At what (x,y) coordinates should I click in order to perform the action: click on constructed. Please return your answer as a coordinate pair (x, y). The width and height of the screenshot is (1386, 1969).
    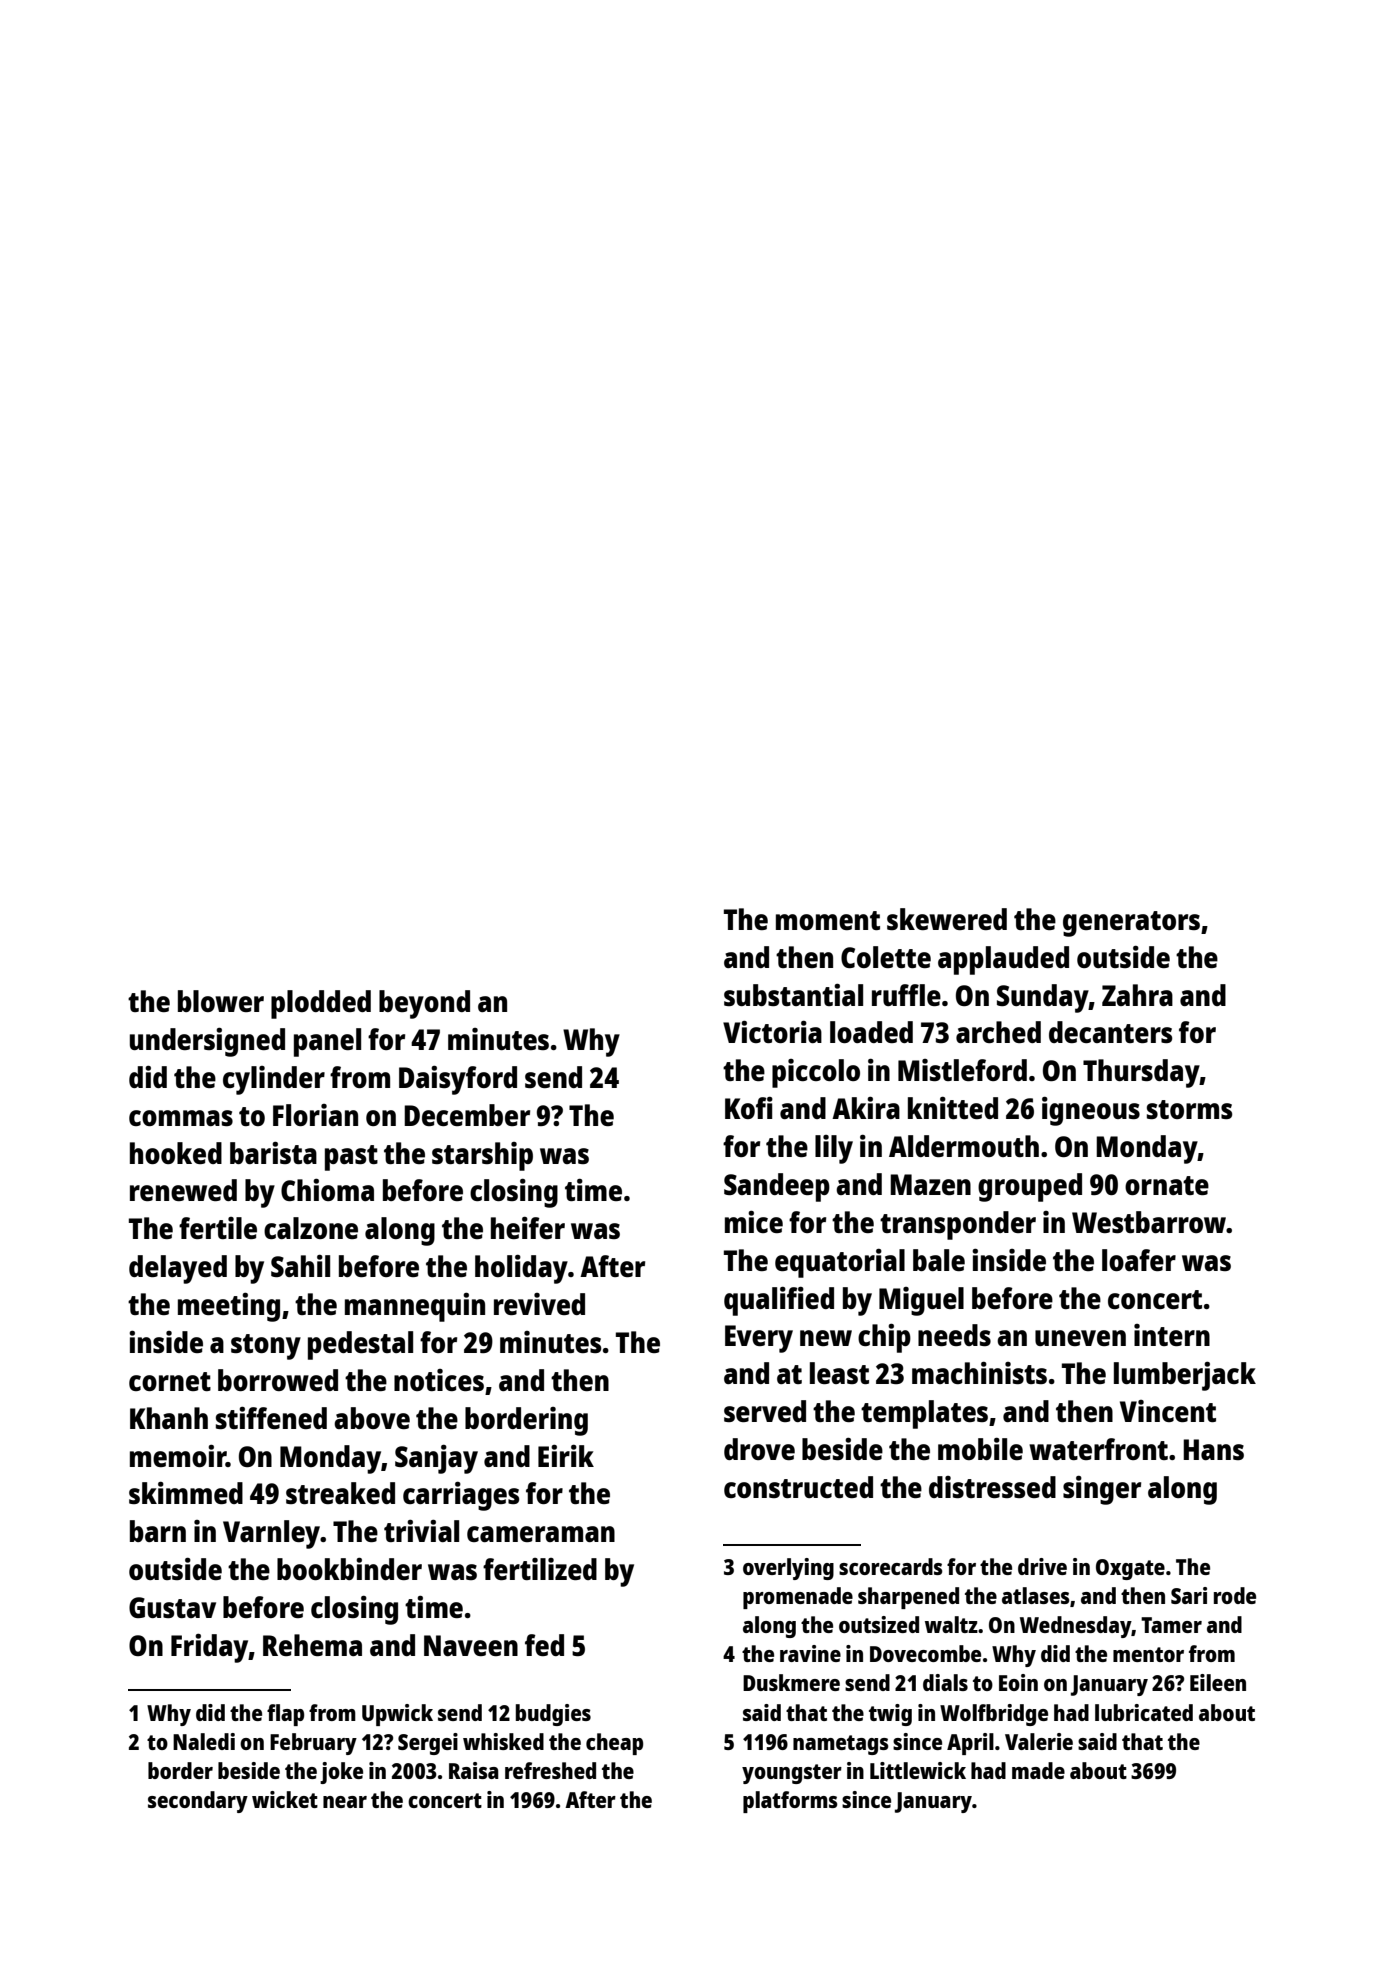
    Looking at the image, I should click on (798, 1487).
